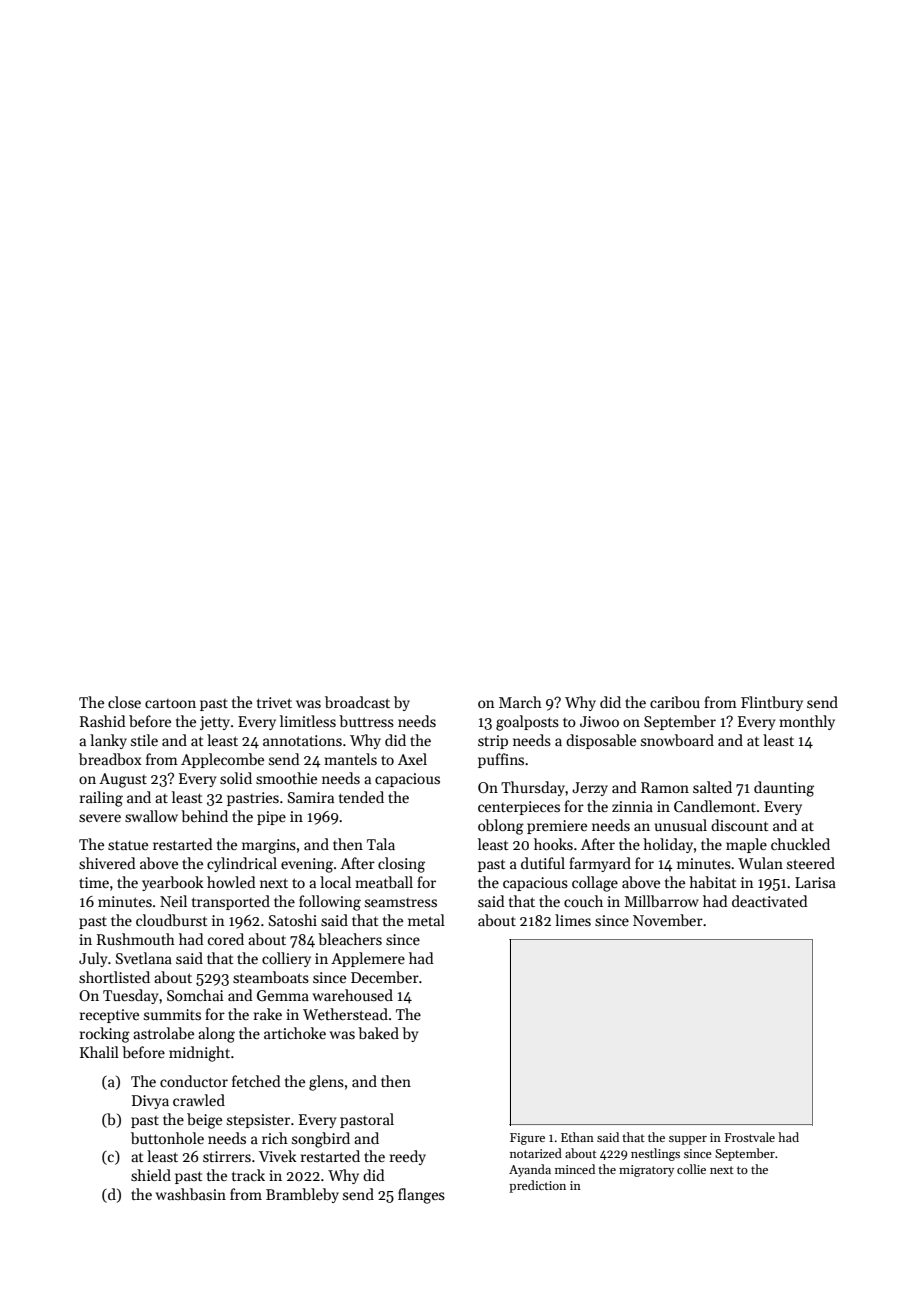  Describe the element at coordinates (675, 702) in the screenshot. I see `caribou` at that location.
